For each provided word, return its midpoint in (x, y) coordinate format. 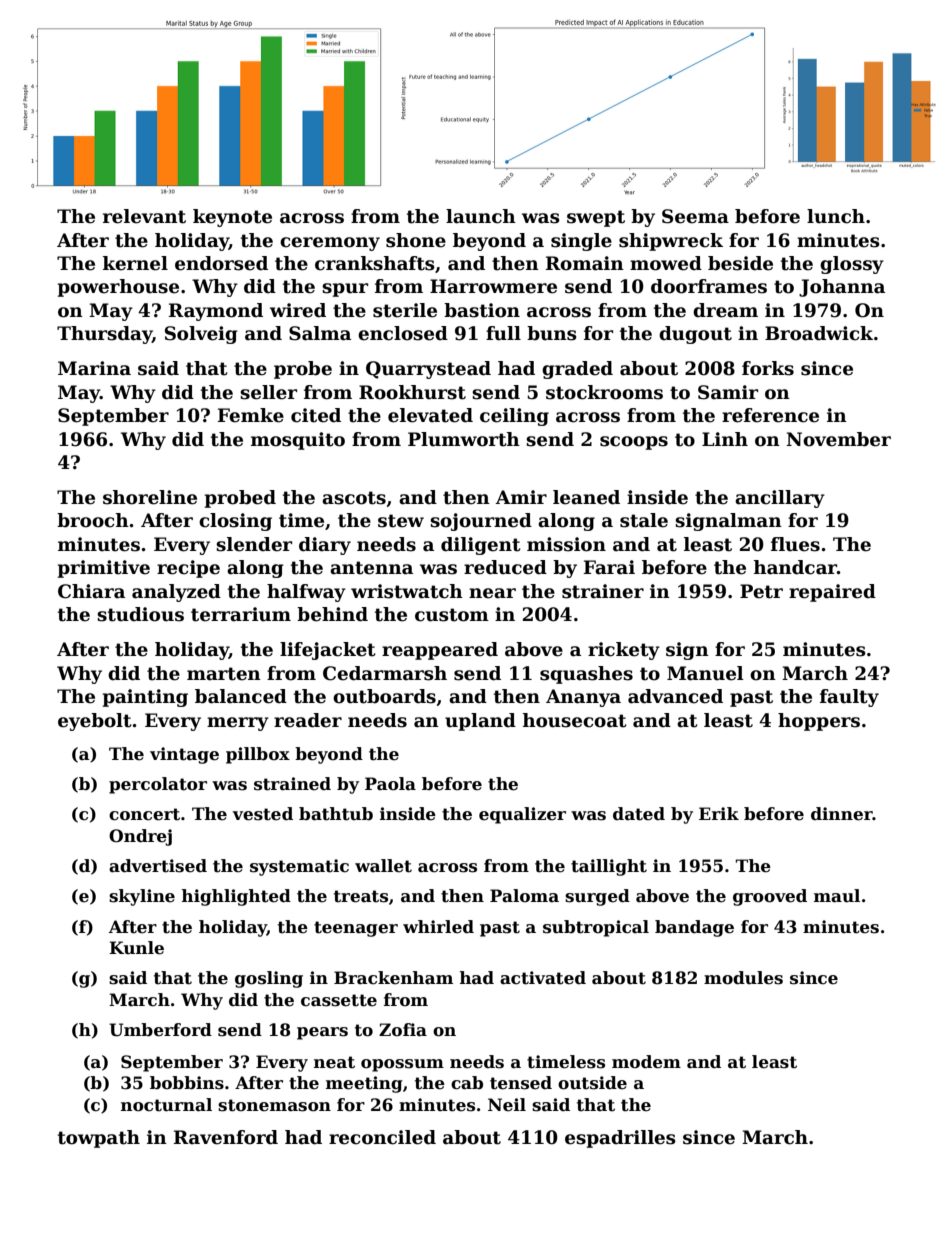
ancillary (780, 499)
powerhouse (118, 288)
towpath (99, 1139)
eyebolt (95, 722)
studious (140, 614)
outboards (384, 696)
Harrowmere (493, 286)
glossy (852, 265)
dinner (842, 814)
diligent (481, 546)
